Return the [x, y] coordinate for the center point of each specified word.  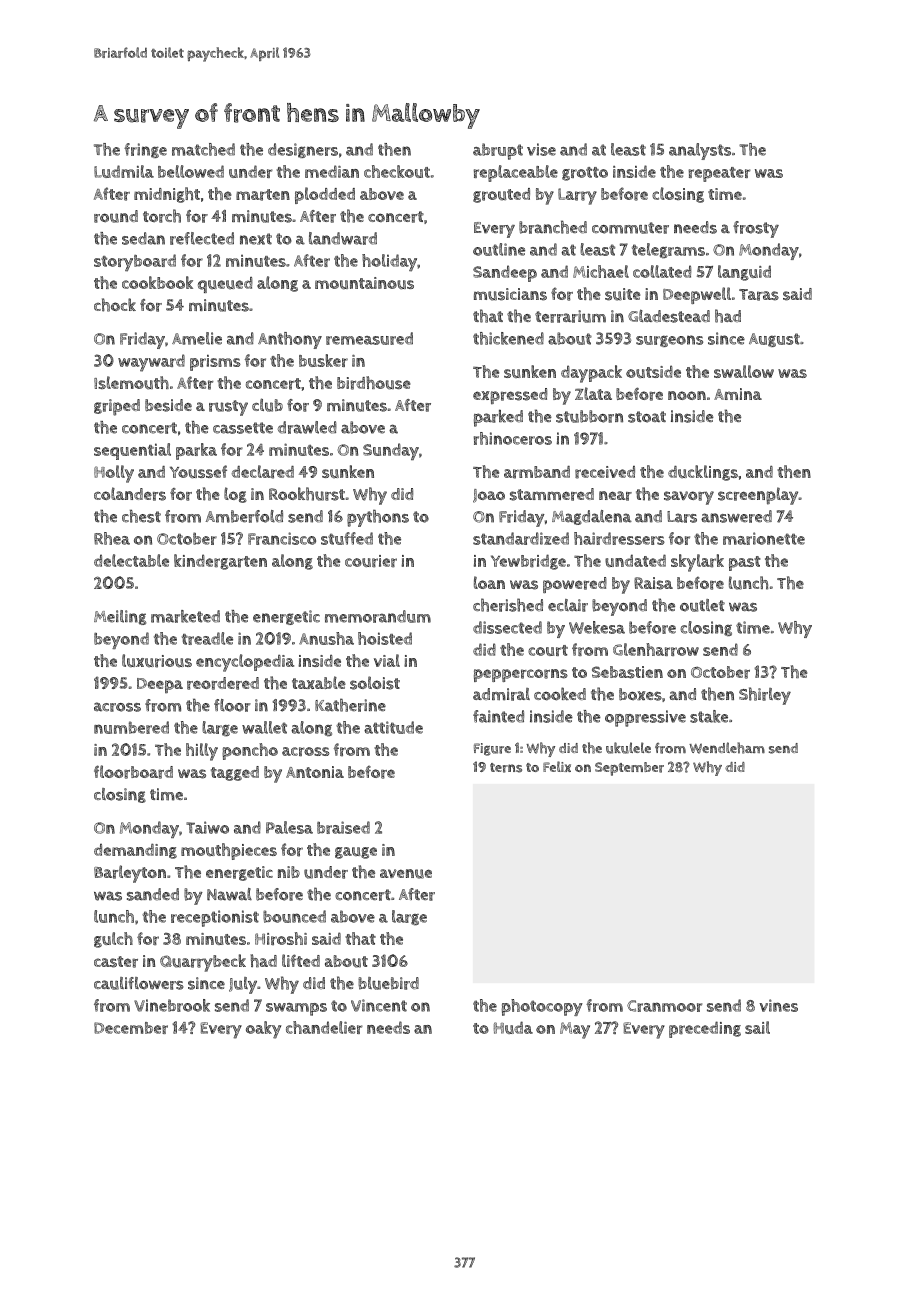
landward [343, 238]
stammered [552, 494]
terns [506, 768]
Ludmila [124, 171]
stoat [647, 417]
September [629, 769]
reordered [223, 683]
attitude [393, 727]
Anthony [290, 340]
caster [116, 962]
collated [662, 271]
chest [141, 516]
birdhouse [374, 383]
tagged [235, 773]
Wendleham [727, 748]
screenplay [758, 496]
